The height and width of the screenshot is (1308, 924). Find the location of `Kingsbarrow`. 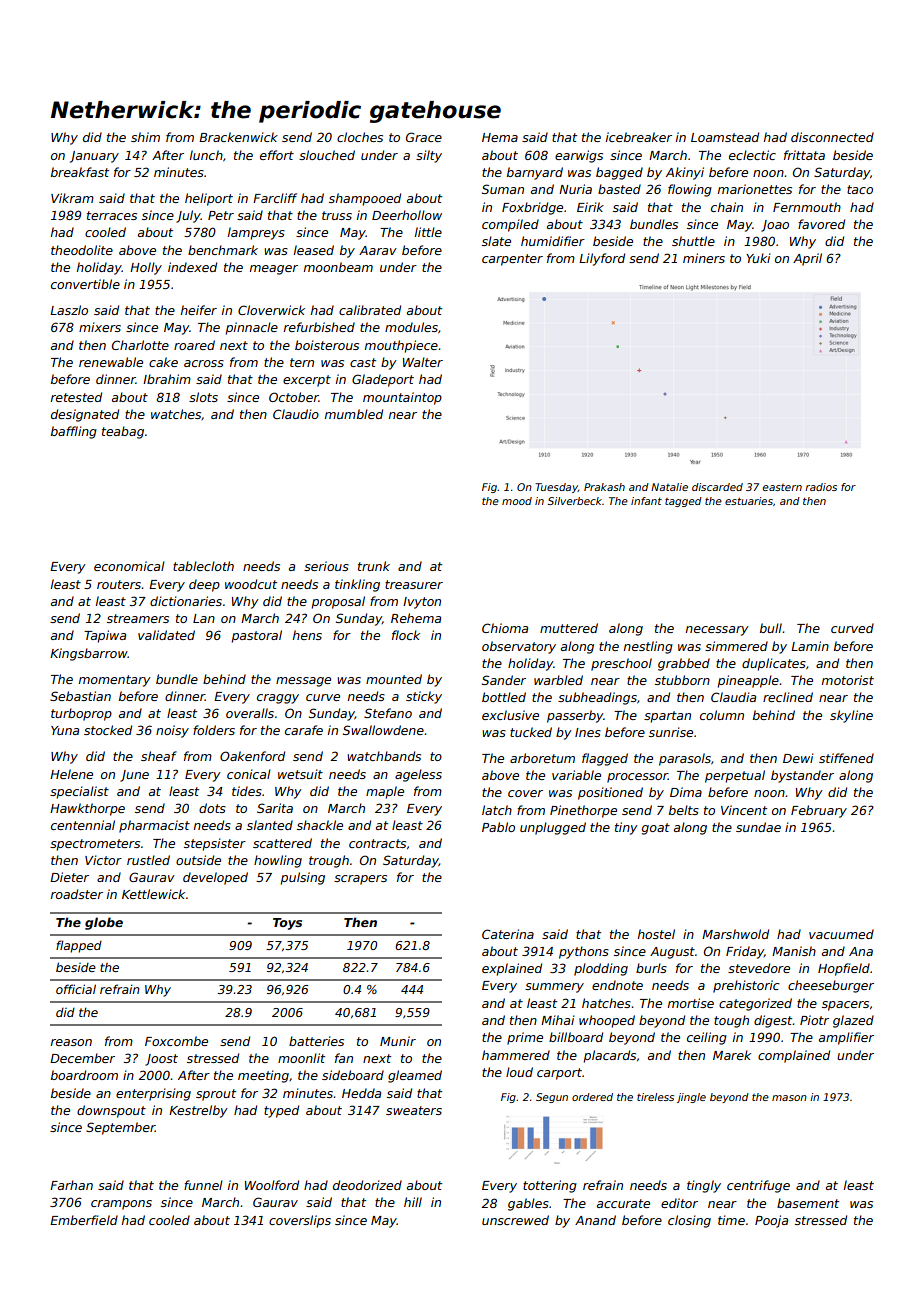

Kingsbarrow is located at coordinates (89, 654).
